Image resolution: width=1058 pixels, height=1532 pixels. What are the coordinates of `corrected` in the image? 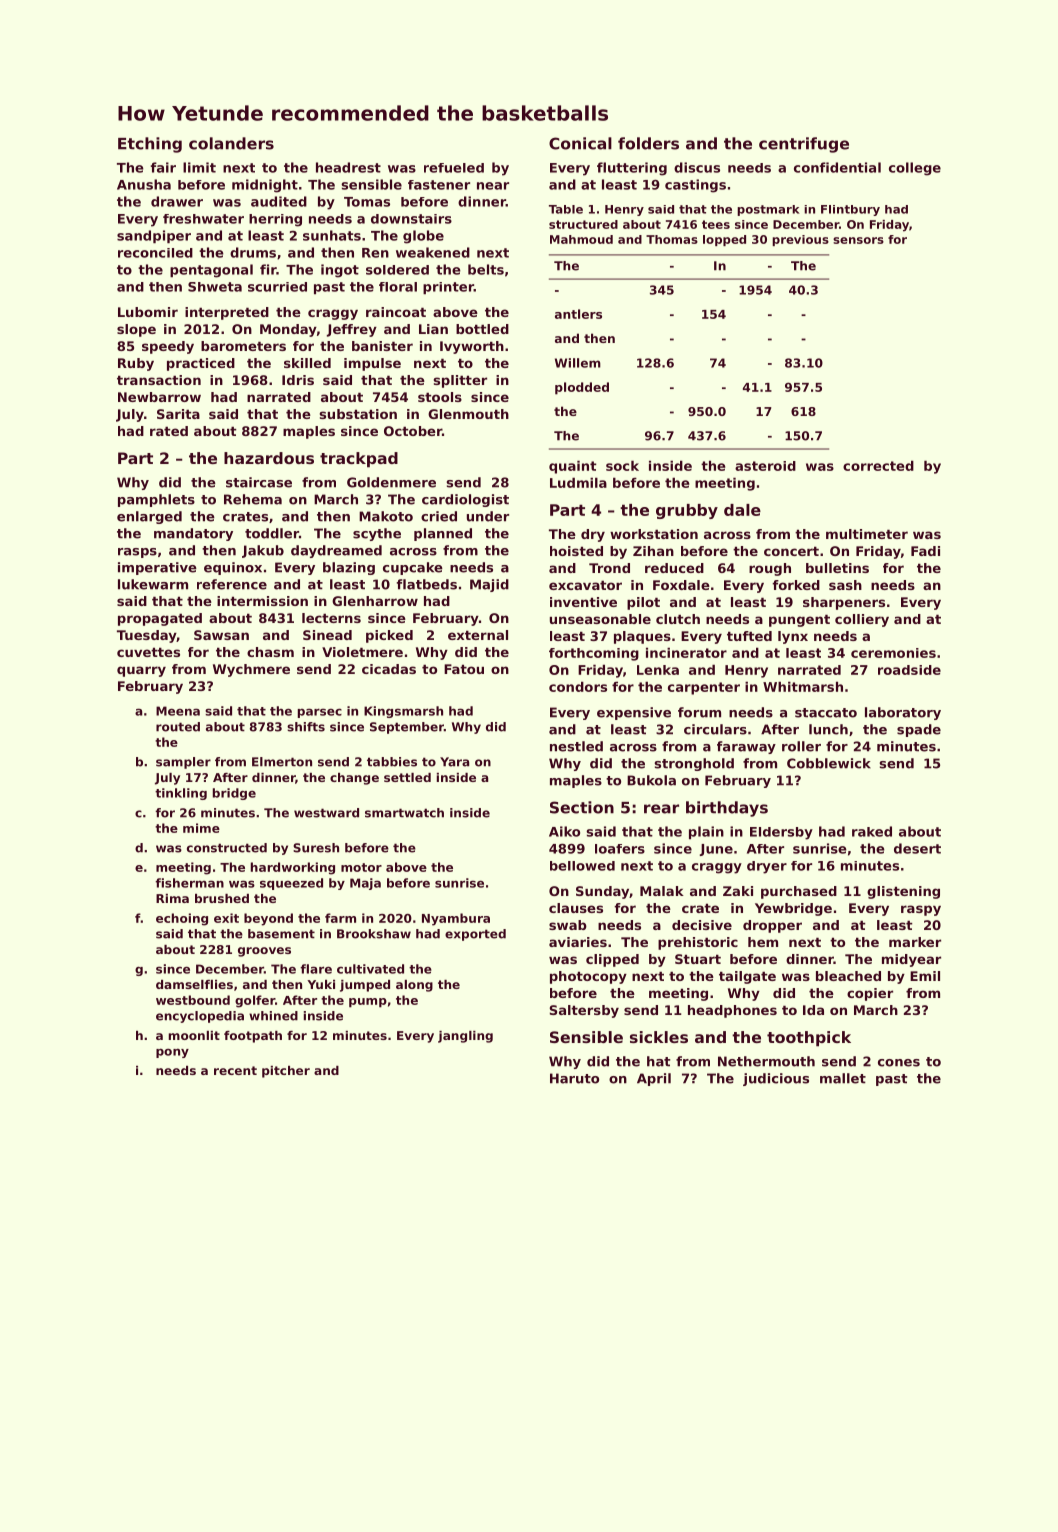 It's located at (878, 466).
